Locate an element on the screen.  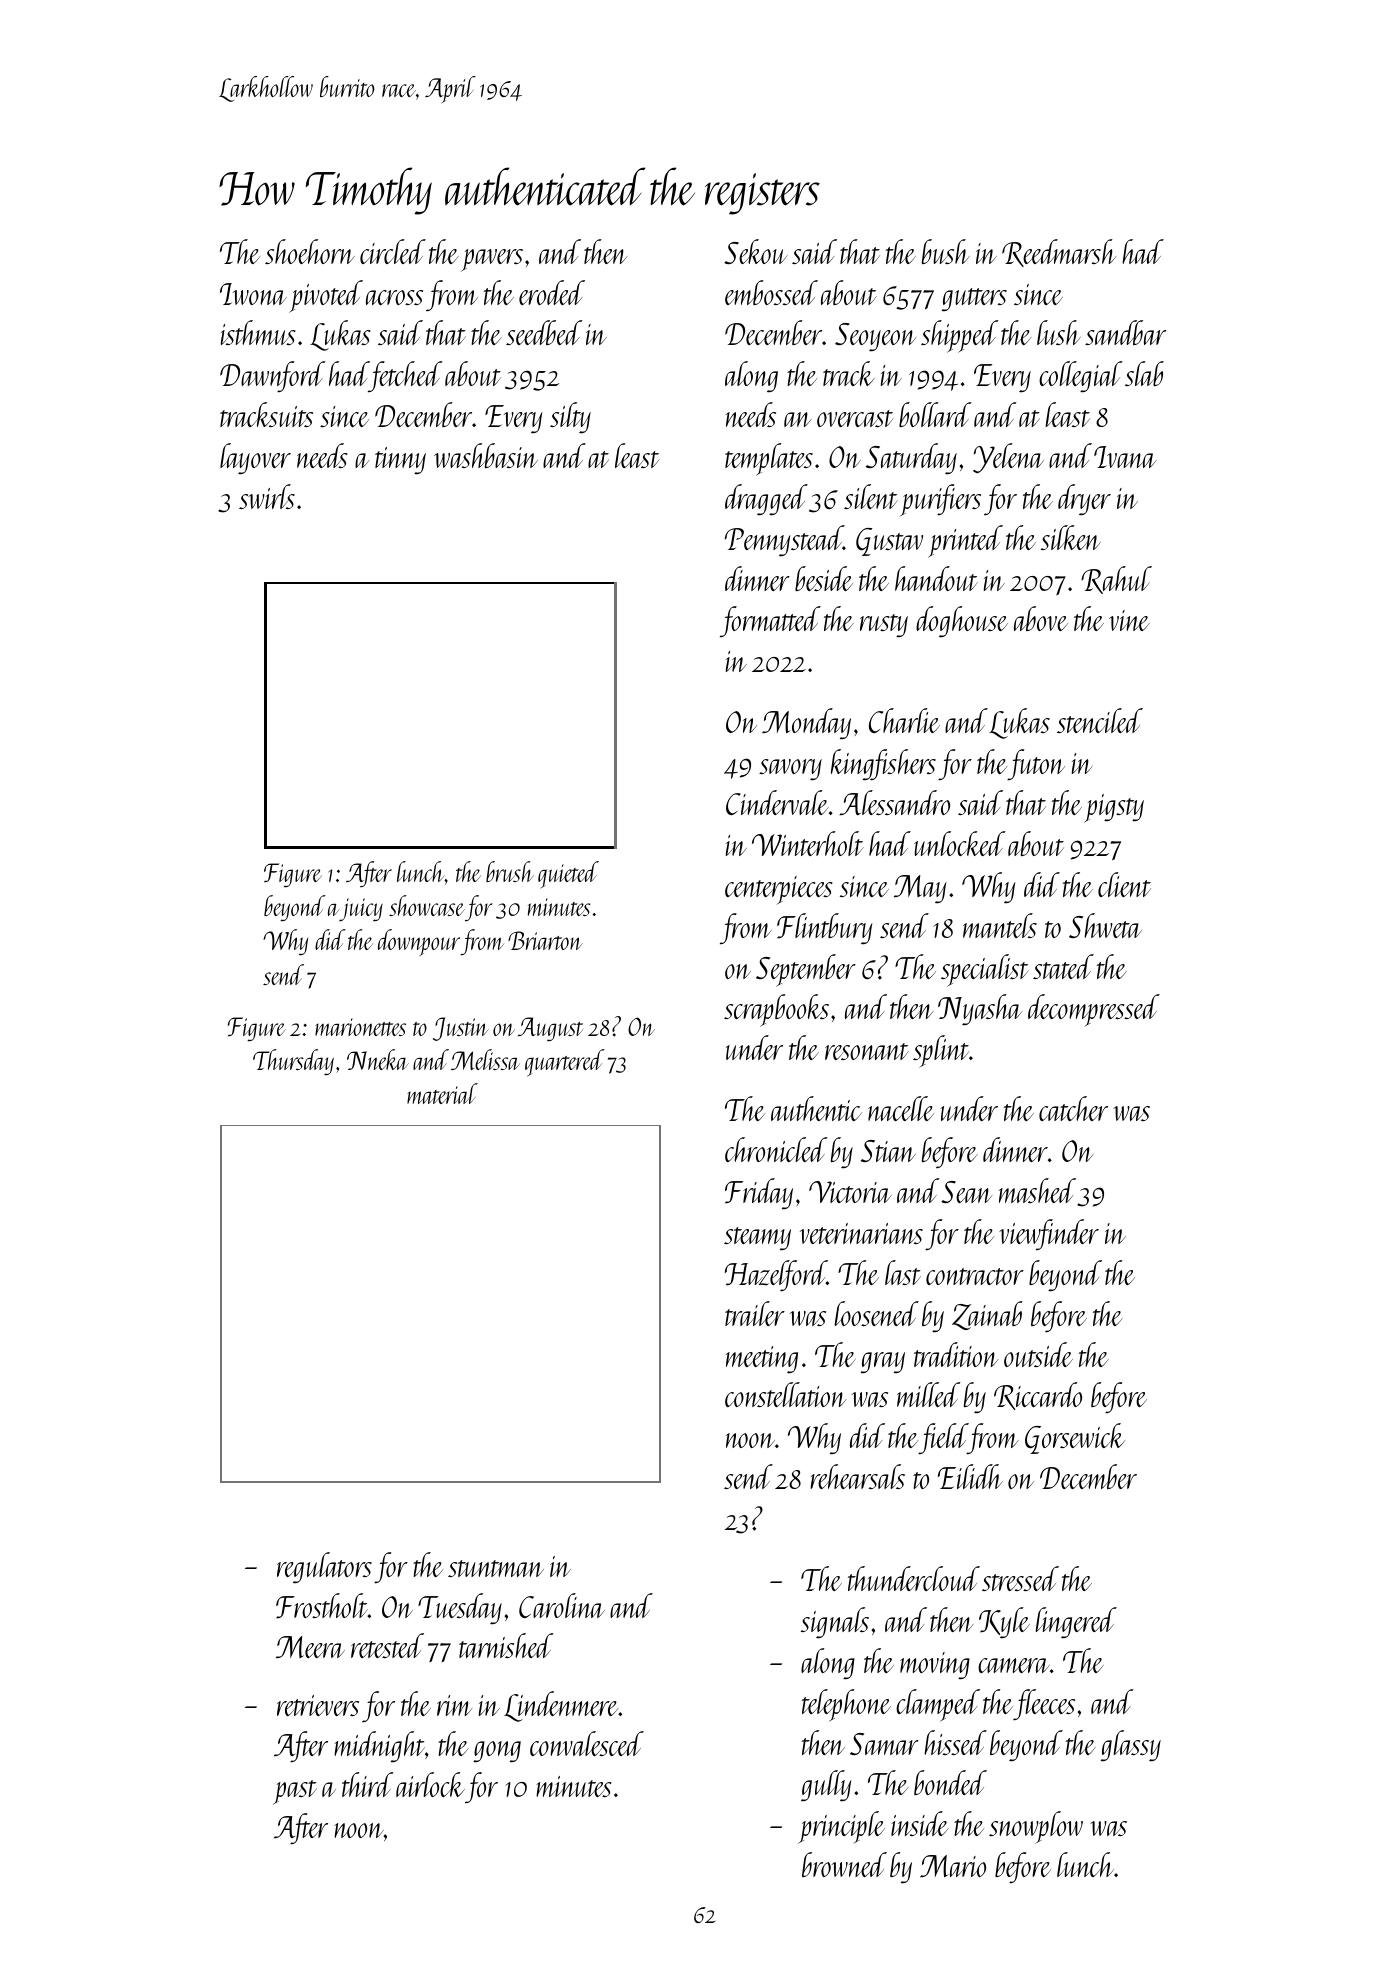
mashed is located at coordinates (1037, 1190).
